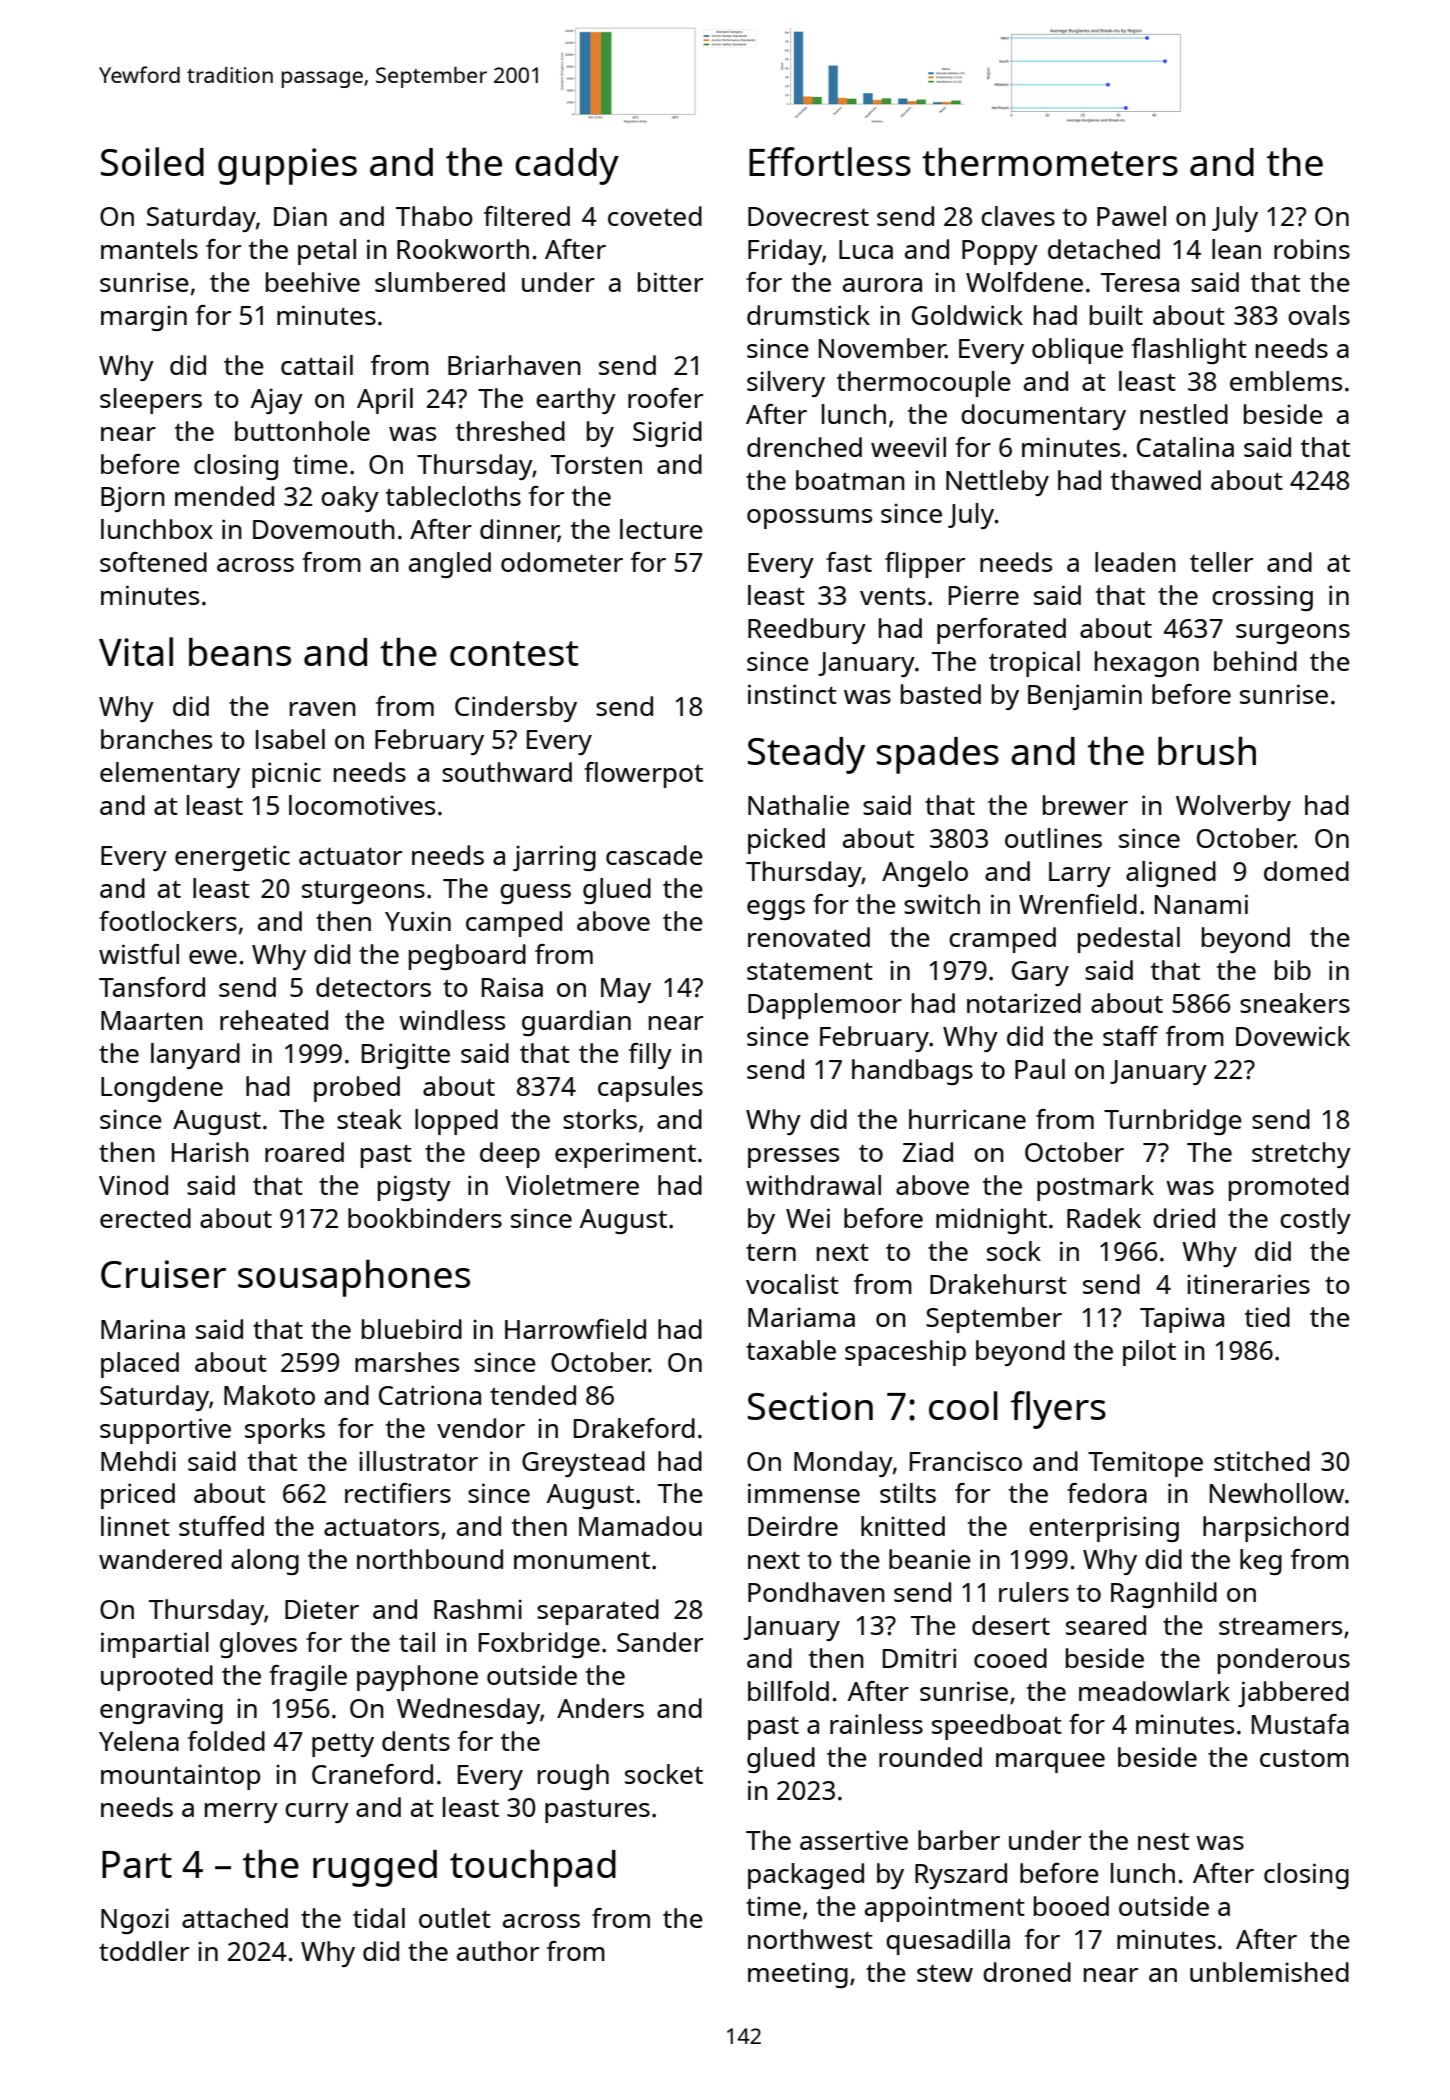 This screenshot has width=1450, height=2100. What do you see at coordinates (1312, 249) in the screenshot?
I see `robins` at bounding box center [1312, 249].
